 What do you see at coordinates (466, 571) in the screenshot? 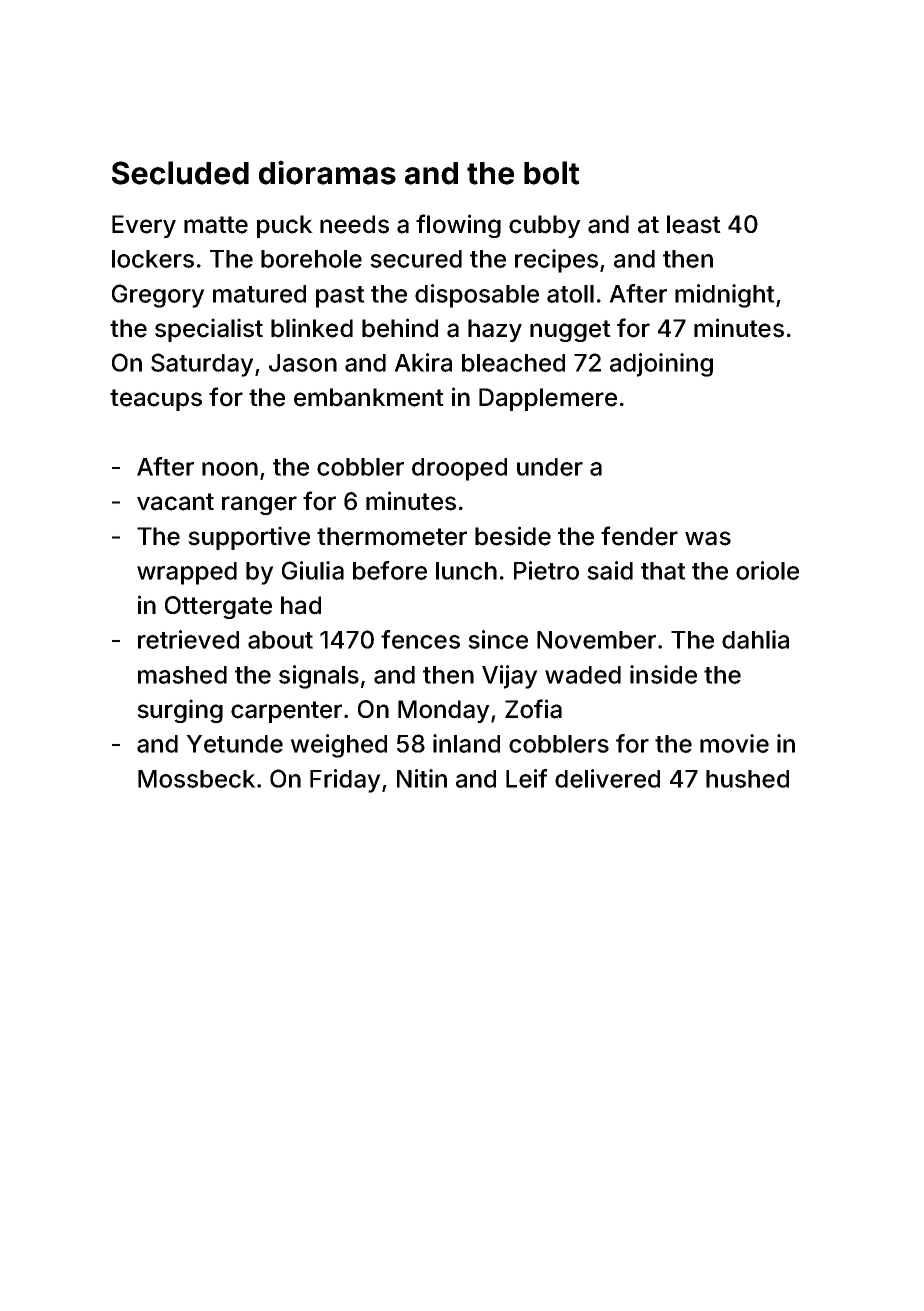
I see `lunch` at bounding box center [466, 571].
